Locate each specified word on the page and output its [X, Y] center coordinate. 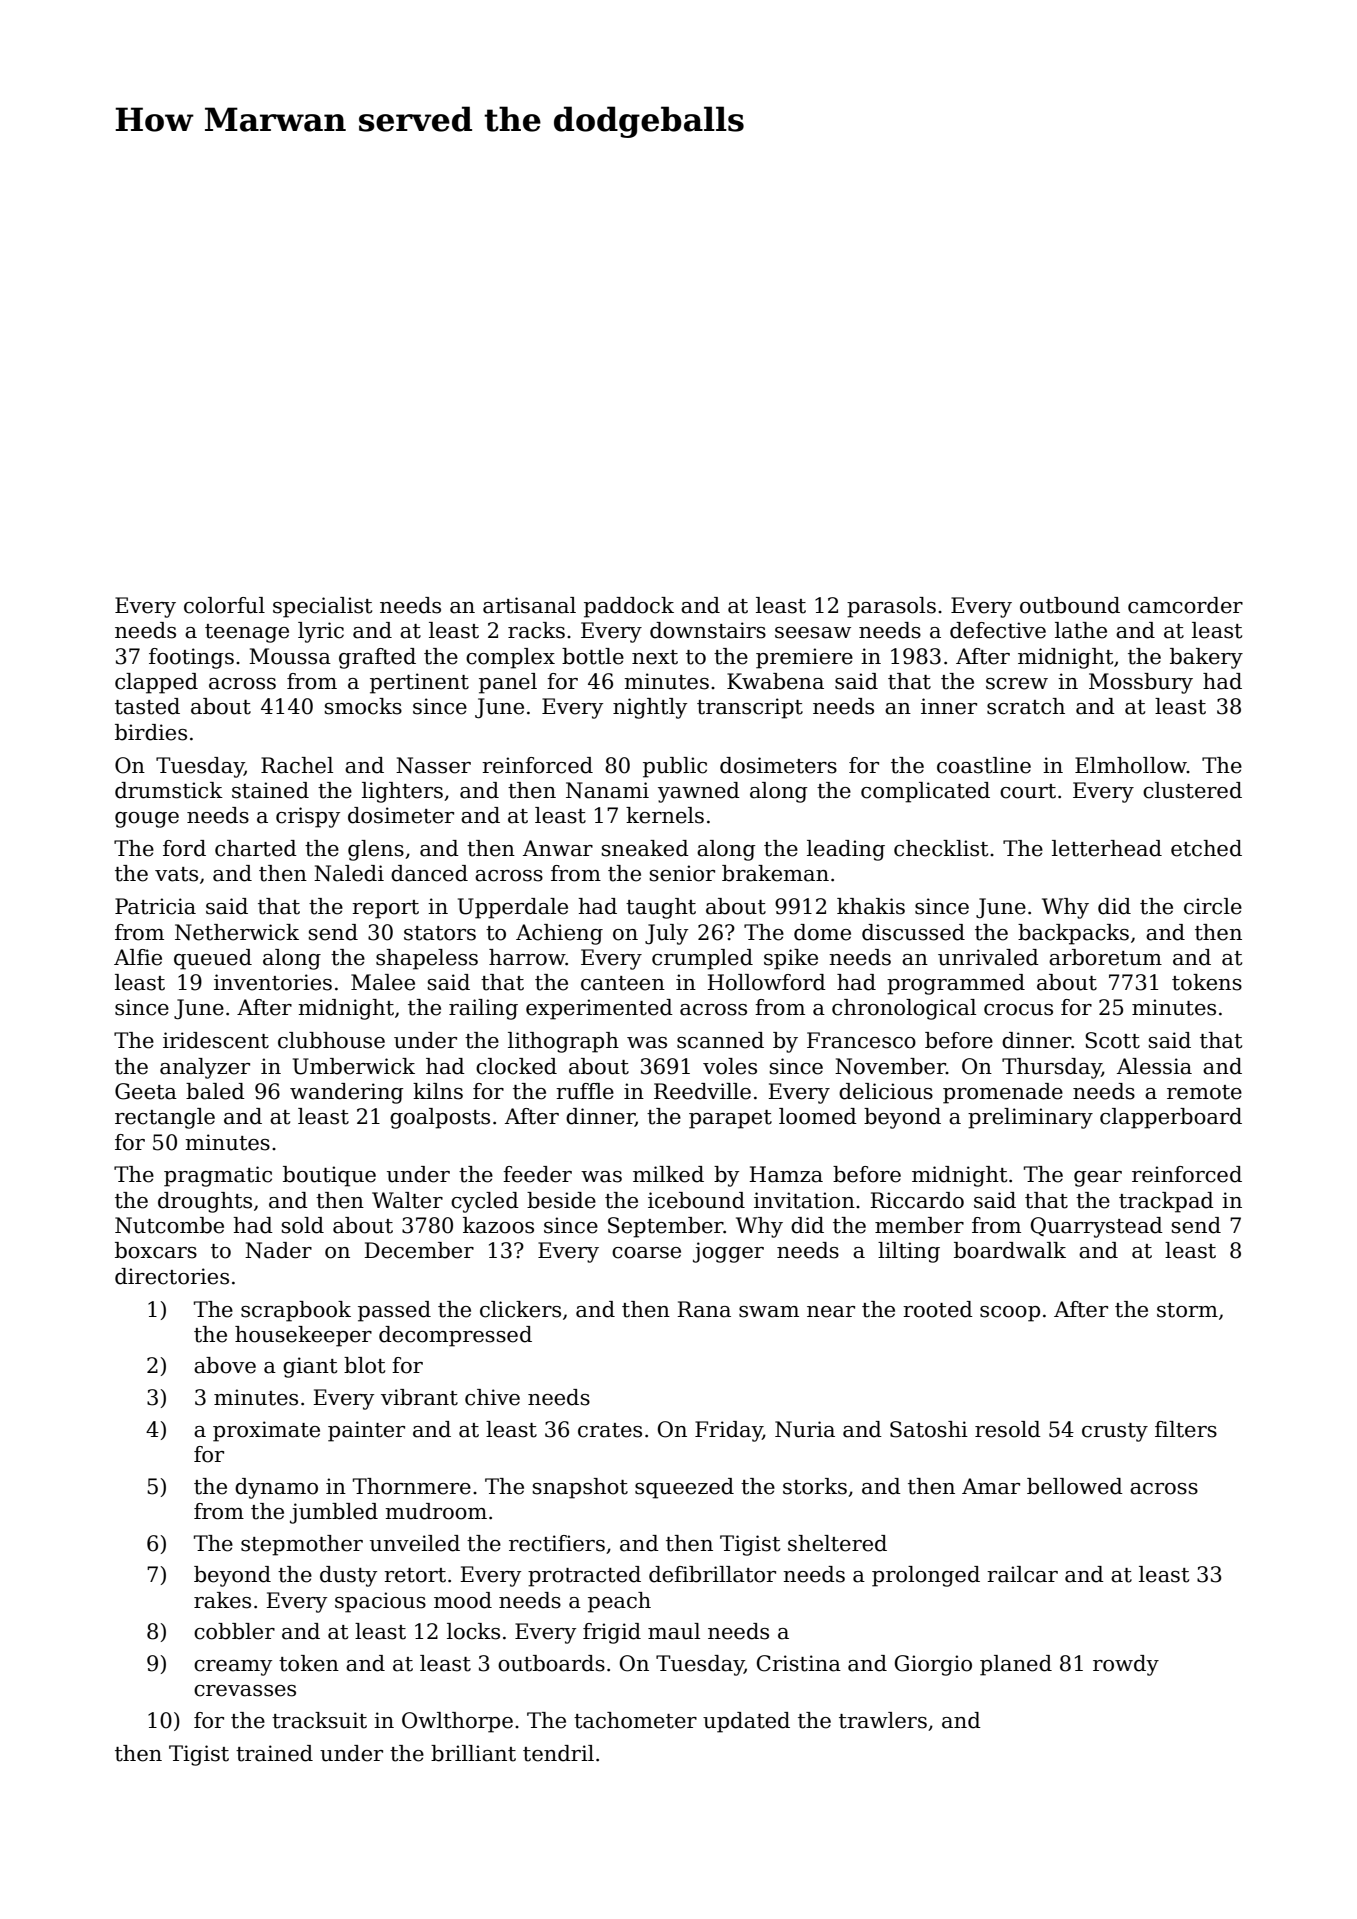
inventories [273, 982]
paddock [629, 607]
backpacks [1073, 934]
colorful [224, 605]
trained [274, 1753]
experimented [599, 1009]
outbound [1070, 605]
